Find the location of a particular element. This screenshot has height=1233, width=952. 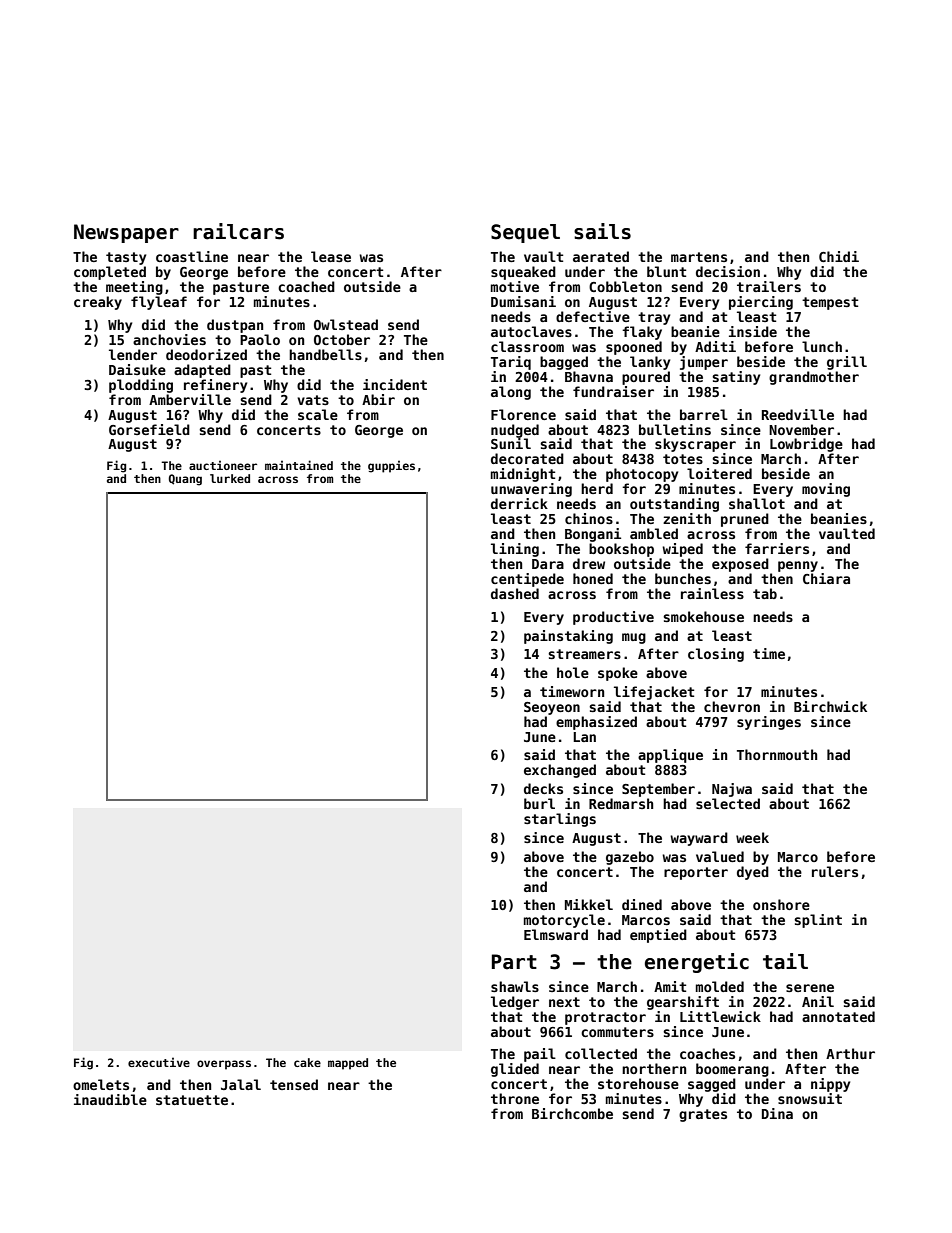

Quang is located at coordinates (185, 480).
